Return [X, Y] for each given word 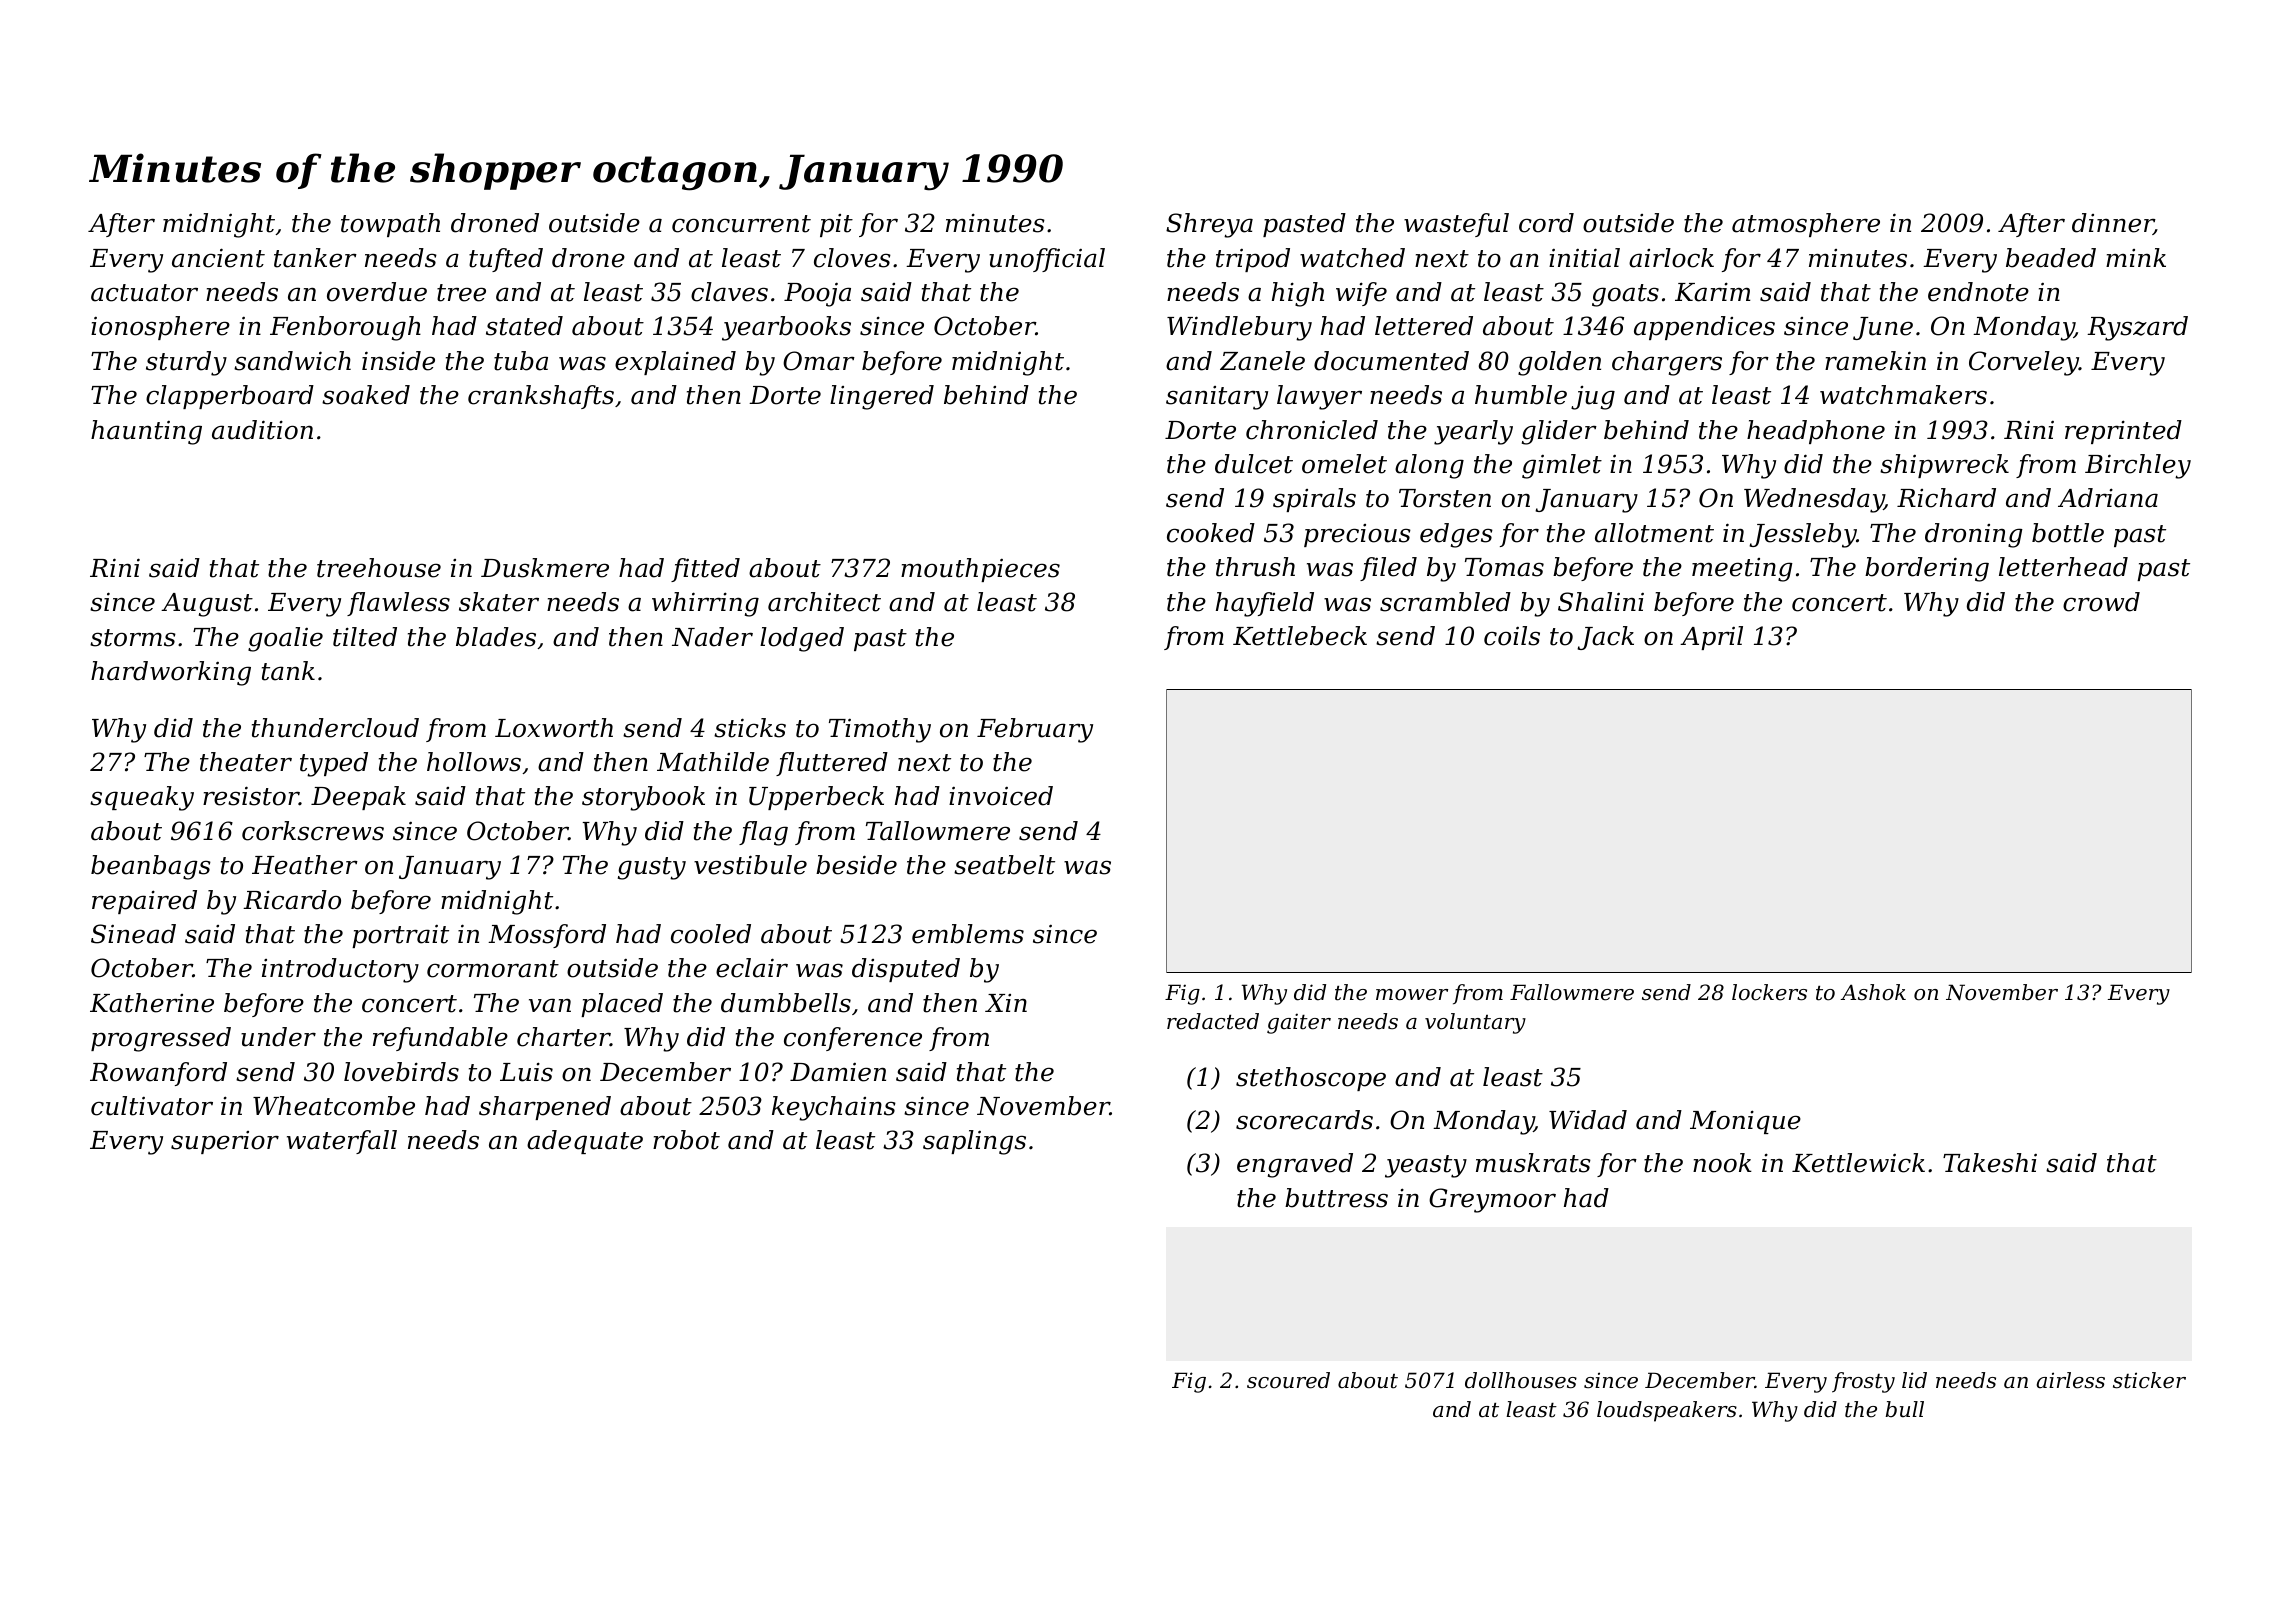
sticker [2149, 1380]
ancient [218, 258]
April [1711, 638]
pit [836, 225]
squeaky [142, 798]
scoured [1288, 1380]
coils [1512, 636]
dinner [2113, 224]
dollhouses [1521, 1380]
